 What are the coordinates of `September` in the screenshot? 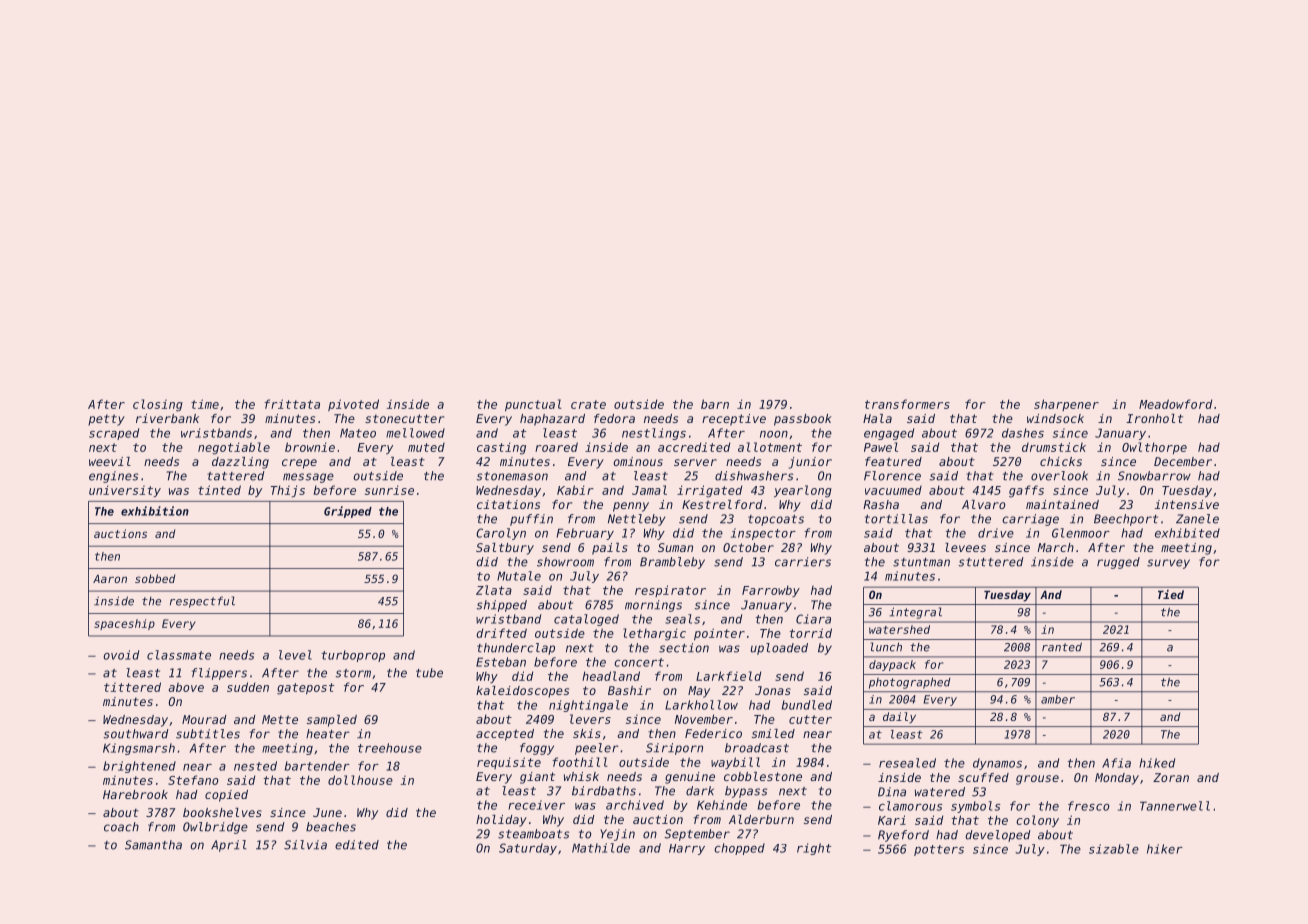 It's located at (697, 835).
